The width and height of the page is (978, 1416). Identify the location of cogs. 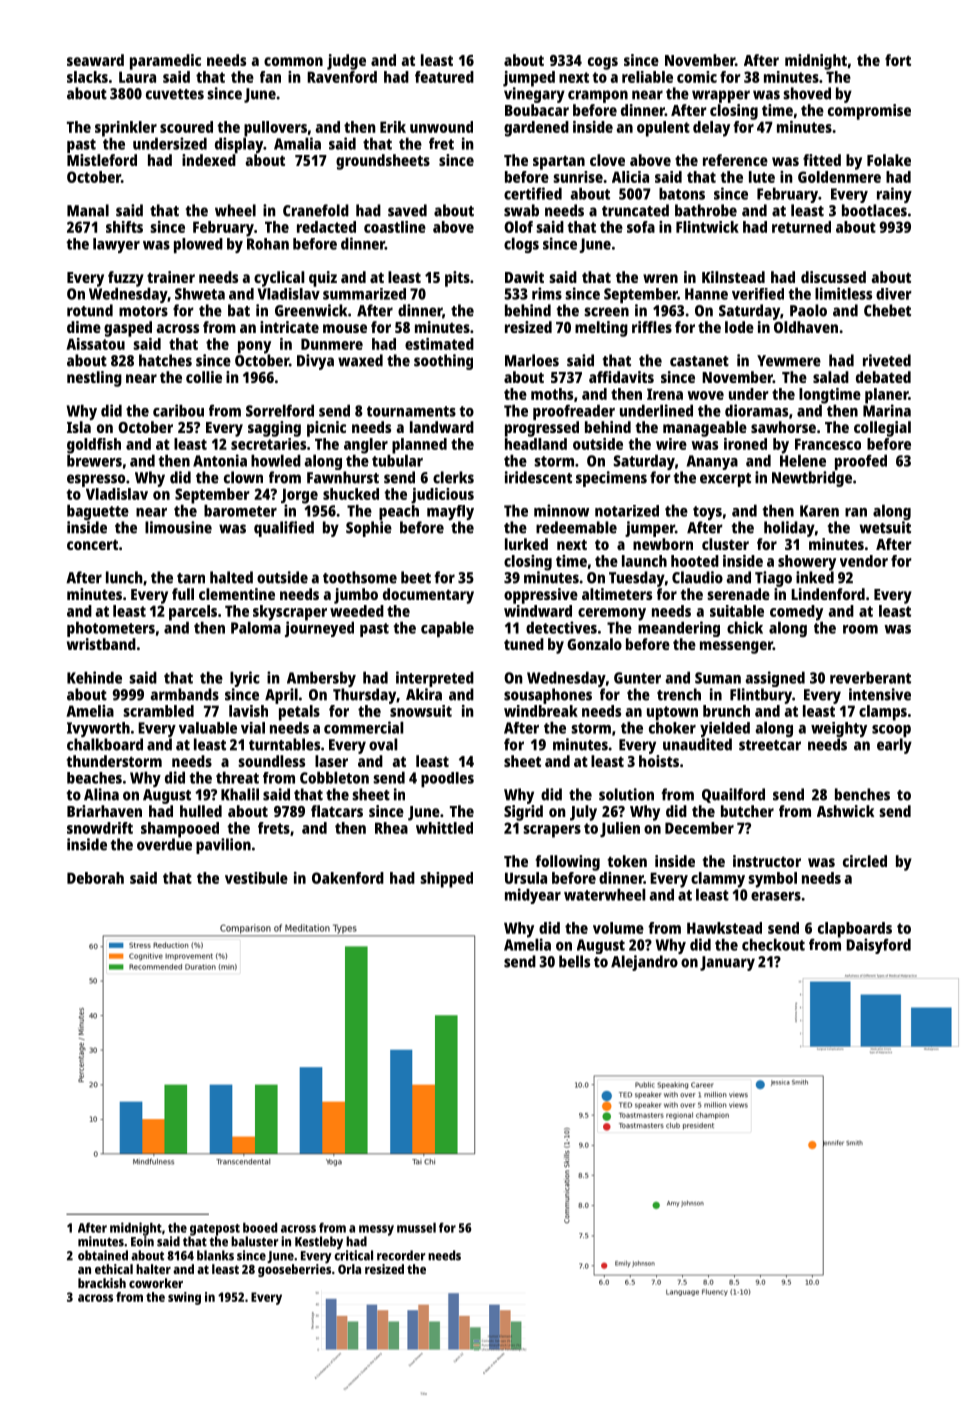
(603, 63).
